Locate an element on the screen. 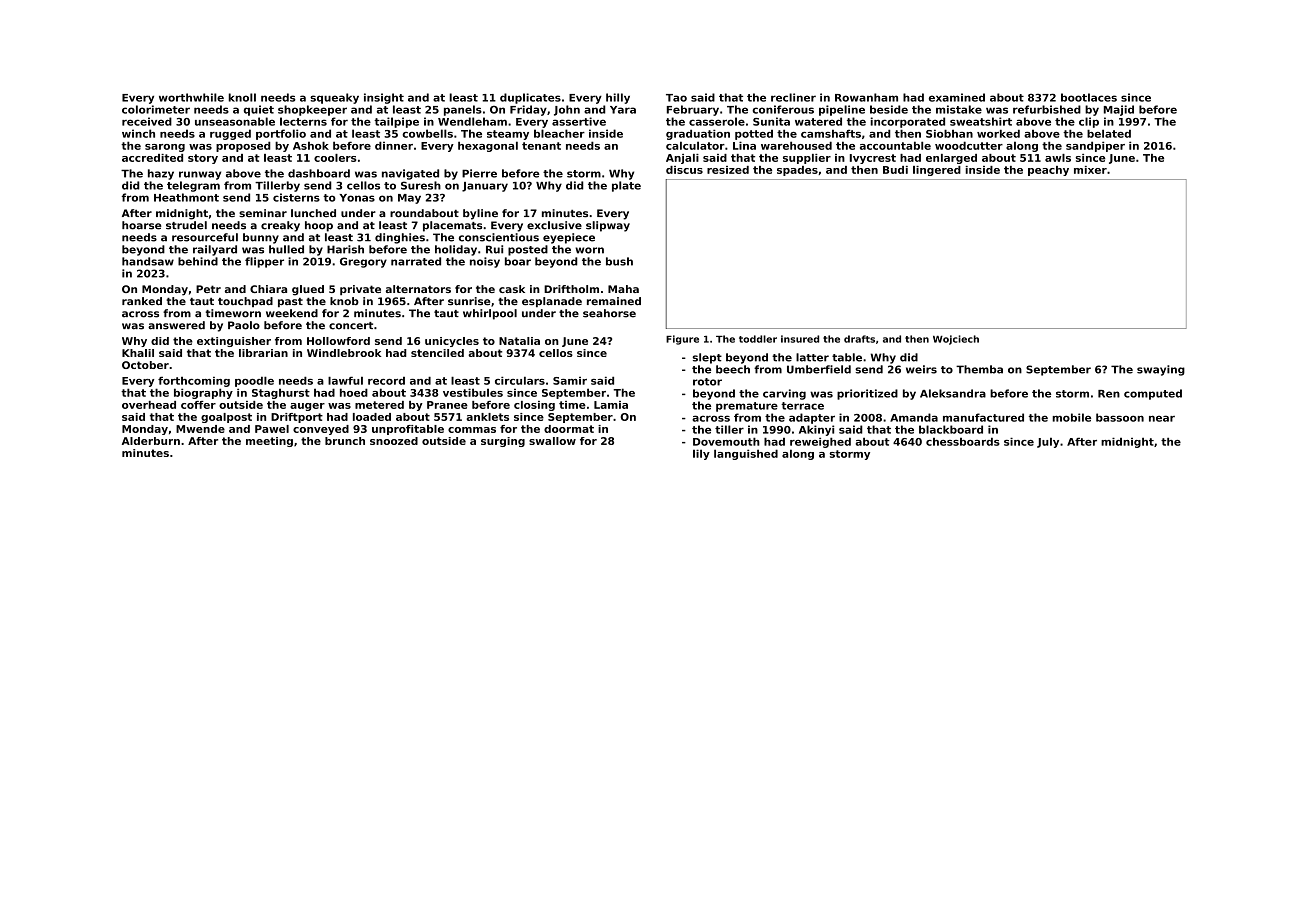 The height and width of the screenshot is (924, 1308). Wojciech is located at coordinates (956, 340).
